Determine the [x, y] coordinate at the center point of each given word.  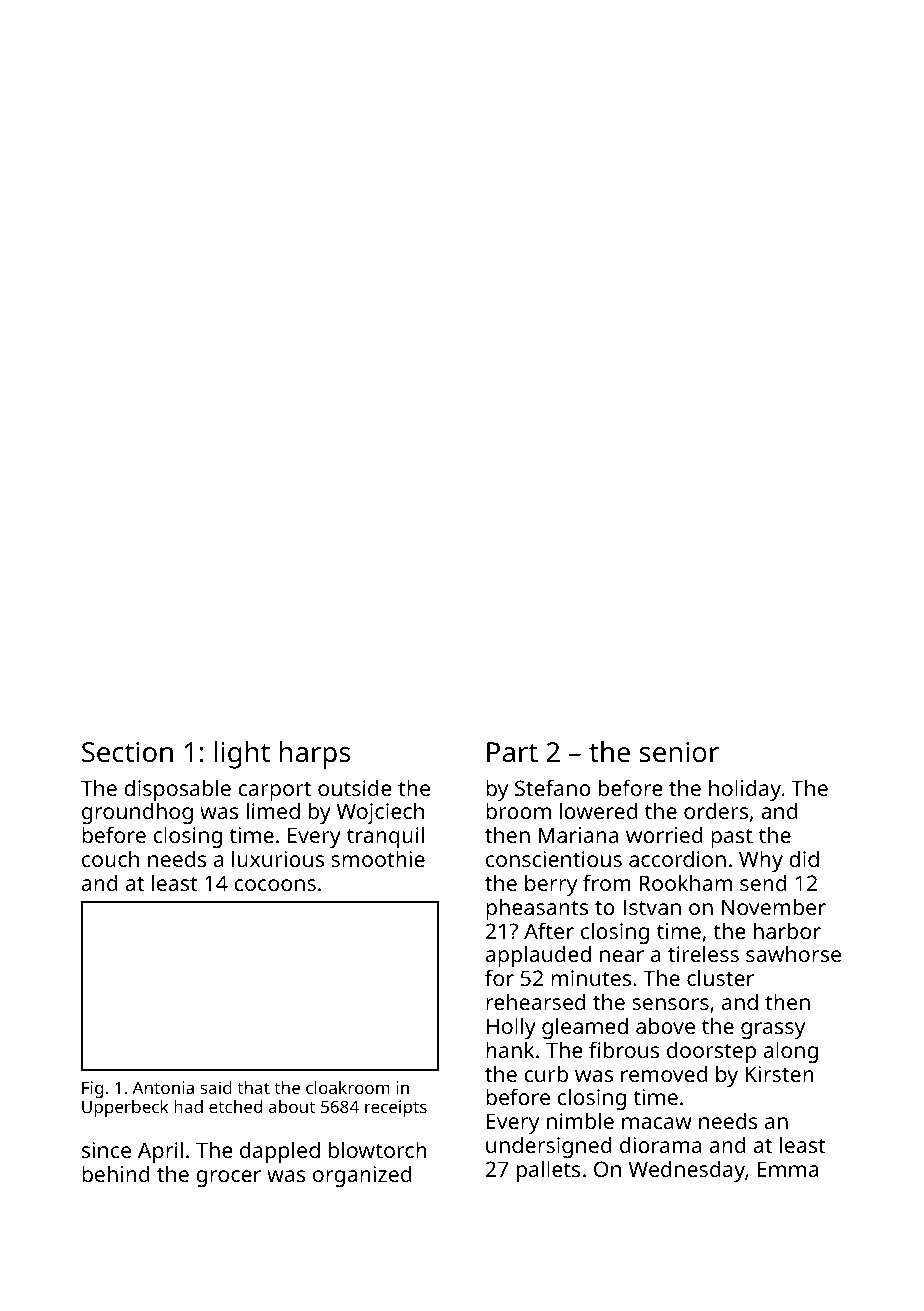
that [253, 1087]
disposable [177, 790]
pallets [549, 1171]
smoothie [378, 858]
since [106, 1150]
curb [546, 1073]
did [804, 858]
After [549, 930]
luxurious [278, 858]
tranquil [385, 837]
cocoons [275, 885]
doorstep [711, 1052]
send [763, 882]
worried [664, 834]
